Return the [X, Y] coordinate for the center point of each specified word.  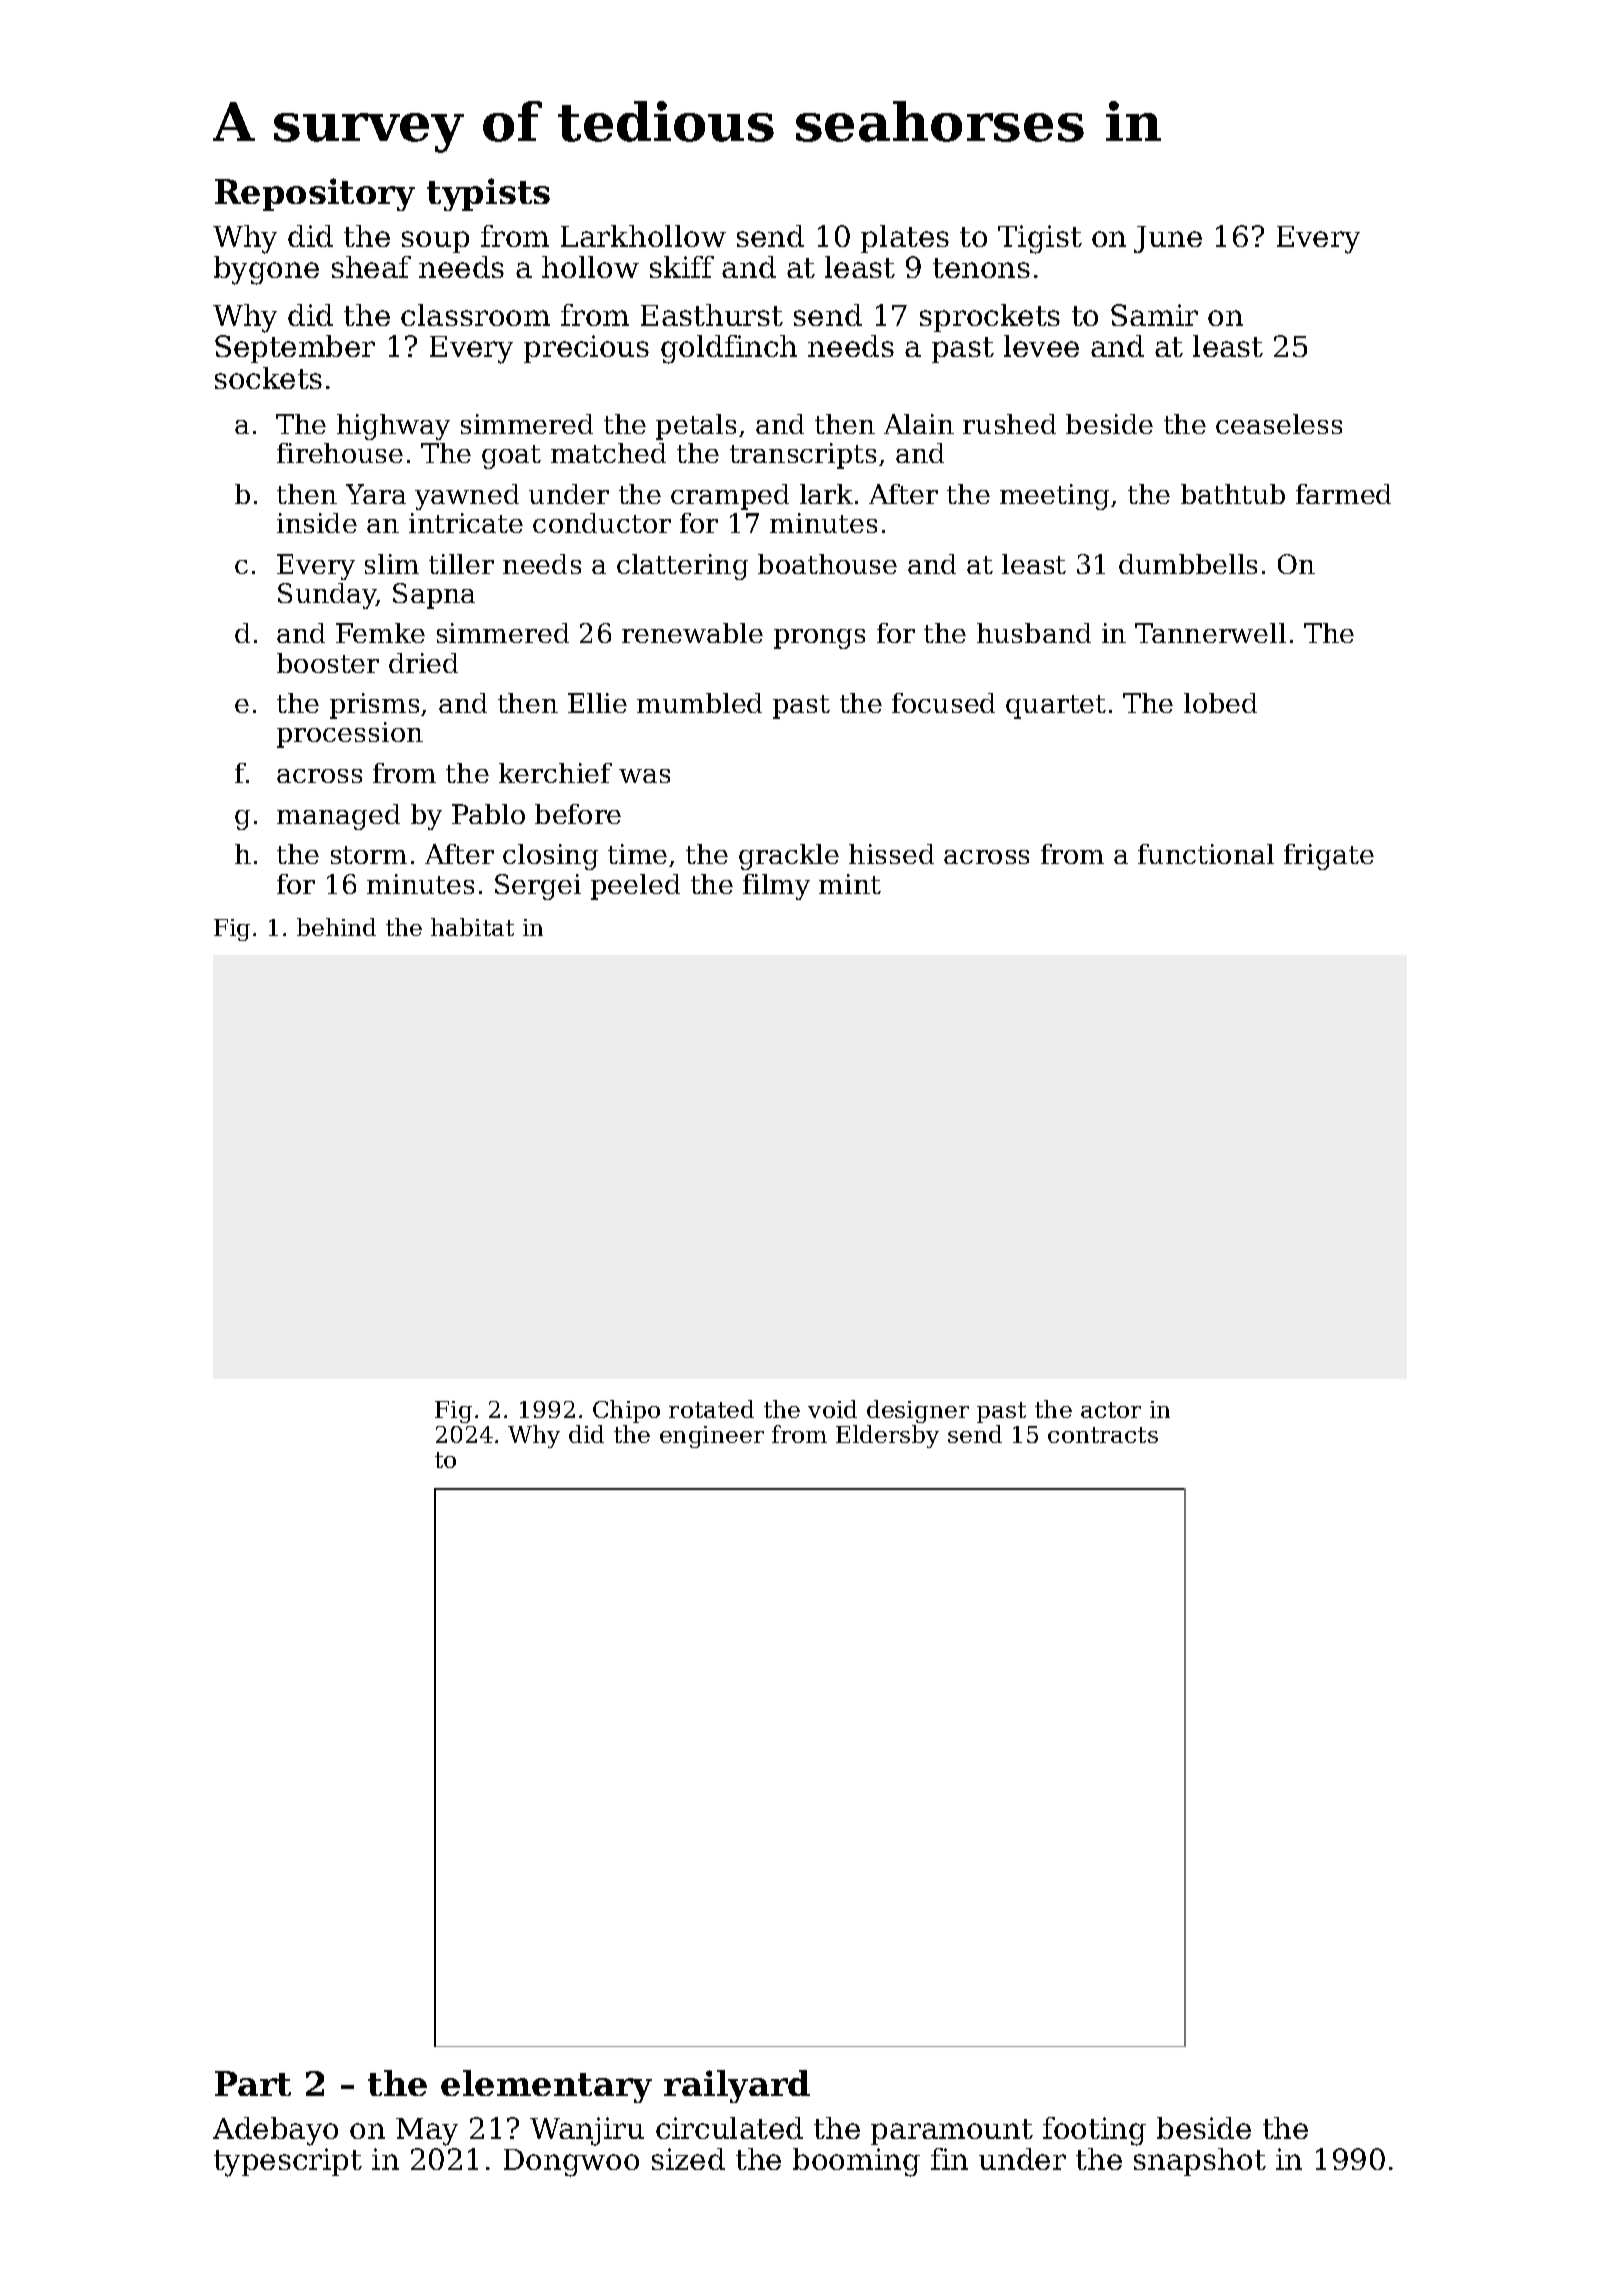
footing [1094, 2131]
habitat [472, 927]
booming [856, 2162]
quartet [1056, 707]
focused [943, 703]
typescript [288, 2162]
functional [1206, 854]
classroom [475, 315]
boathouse [827, 564]
